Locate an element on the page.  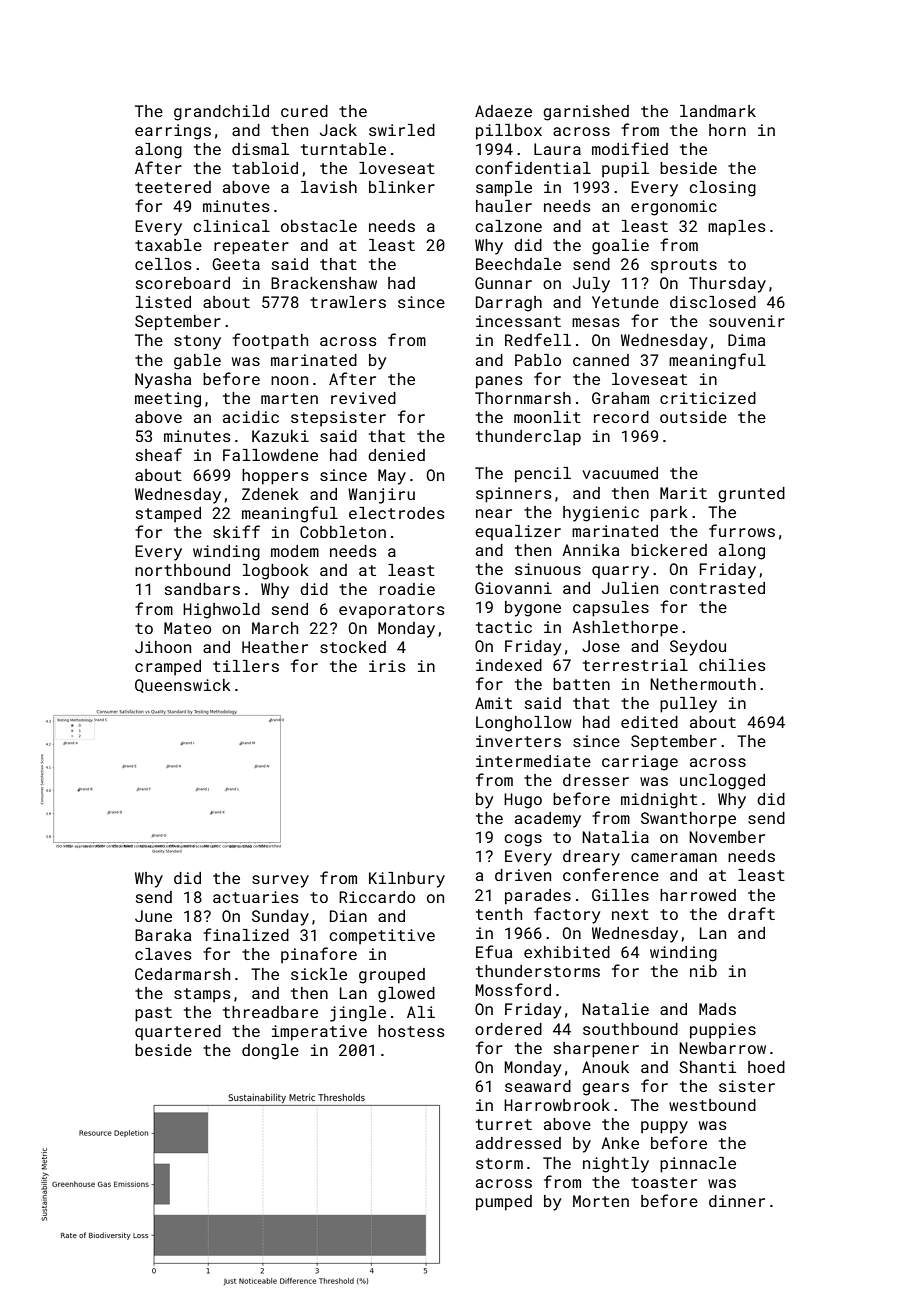
quartered is located at coordinates (178, 1033).
